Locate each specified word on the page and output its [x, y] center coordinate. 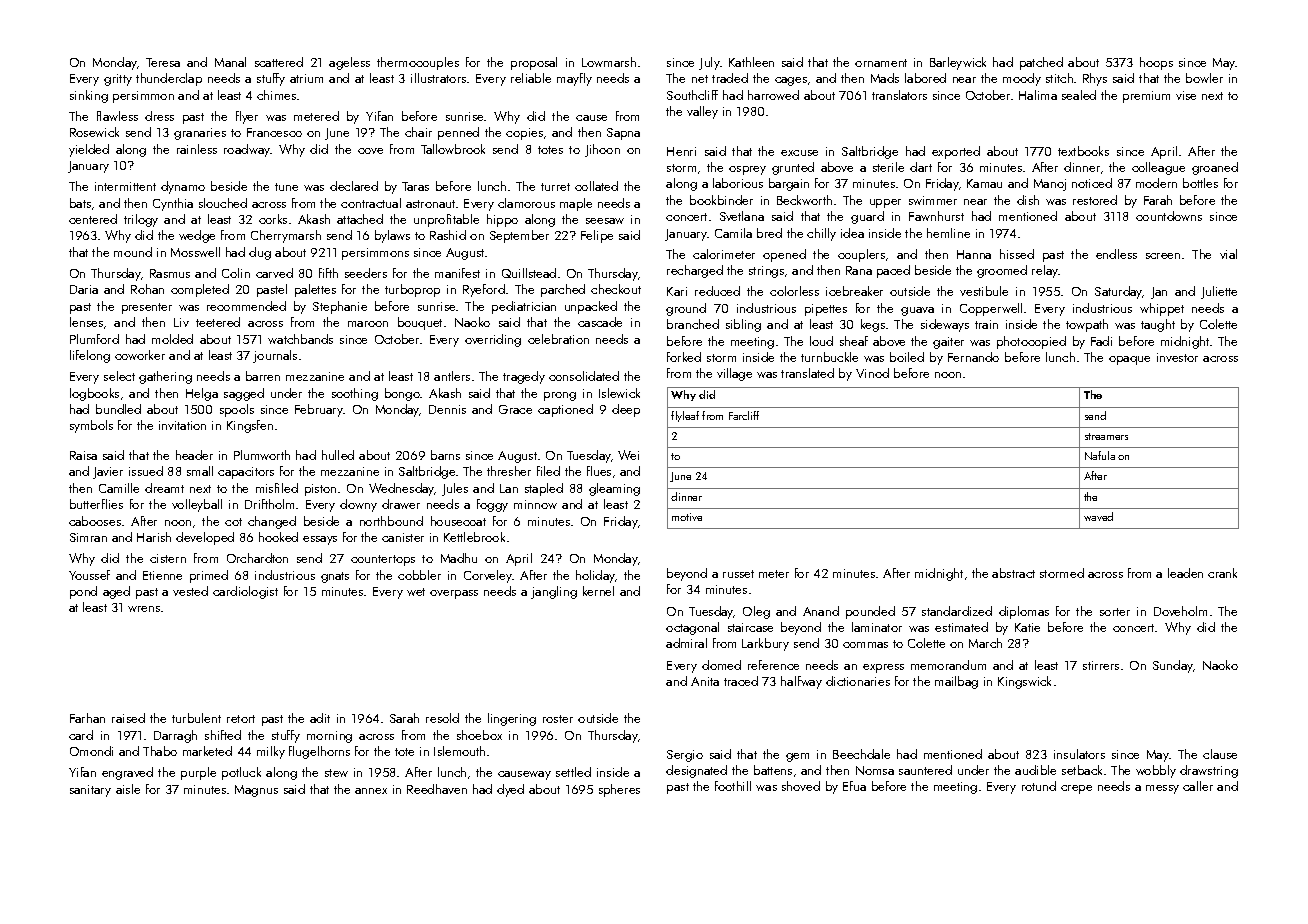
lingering [512, 719]
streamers [1106, 436]
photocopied [1031, 342]
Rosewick [94, 132]
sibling [743, 325]
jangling [554, 592]
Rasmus [170, 273]
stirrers [1101, 665]
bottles [1200, 183]
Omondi [91, 751]
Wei [628, 455]
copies [524, 134]
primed [209, 576]
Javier [108, 473]
